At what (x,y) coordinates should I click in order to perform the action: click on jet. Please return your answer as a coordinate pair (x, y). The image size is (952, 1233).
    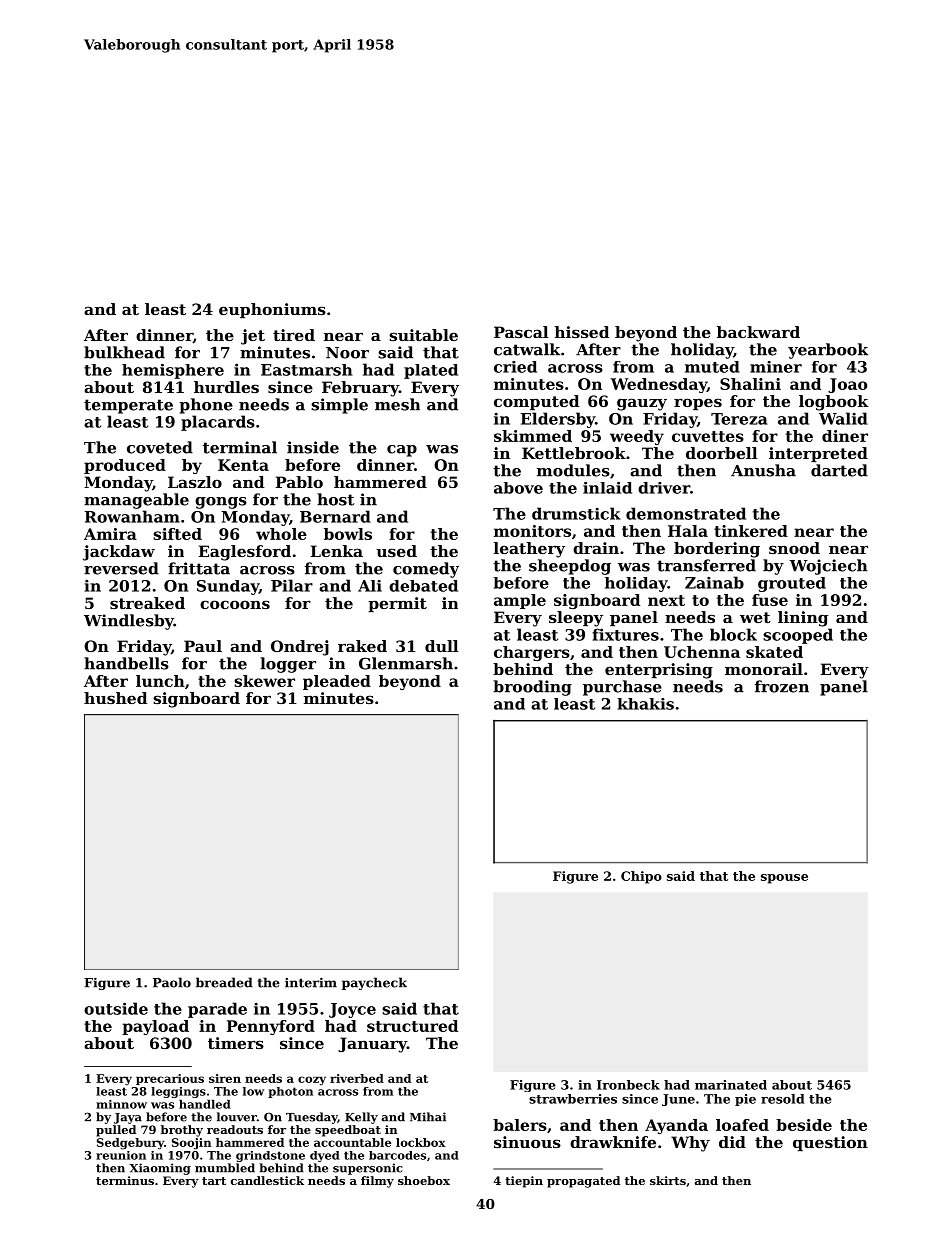
    Looking at the image, I should click on (253, 337).
